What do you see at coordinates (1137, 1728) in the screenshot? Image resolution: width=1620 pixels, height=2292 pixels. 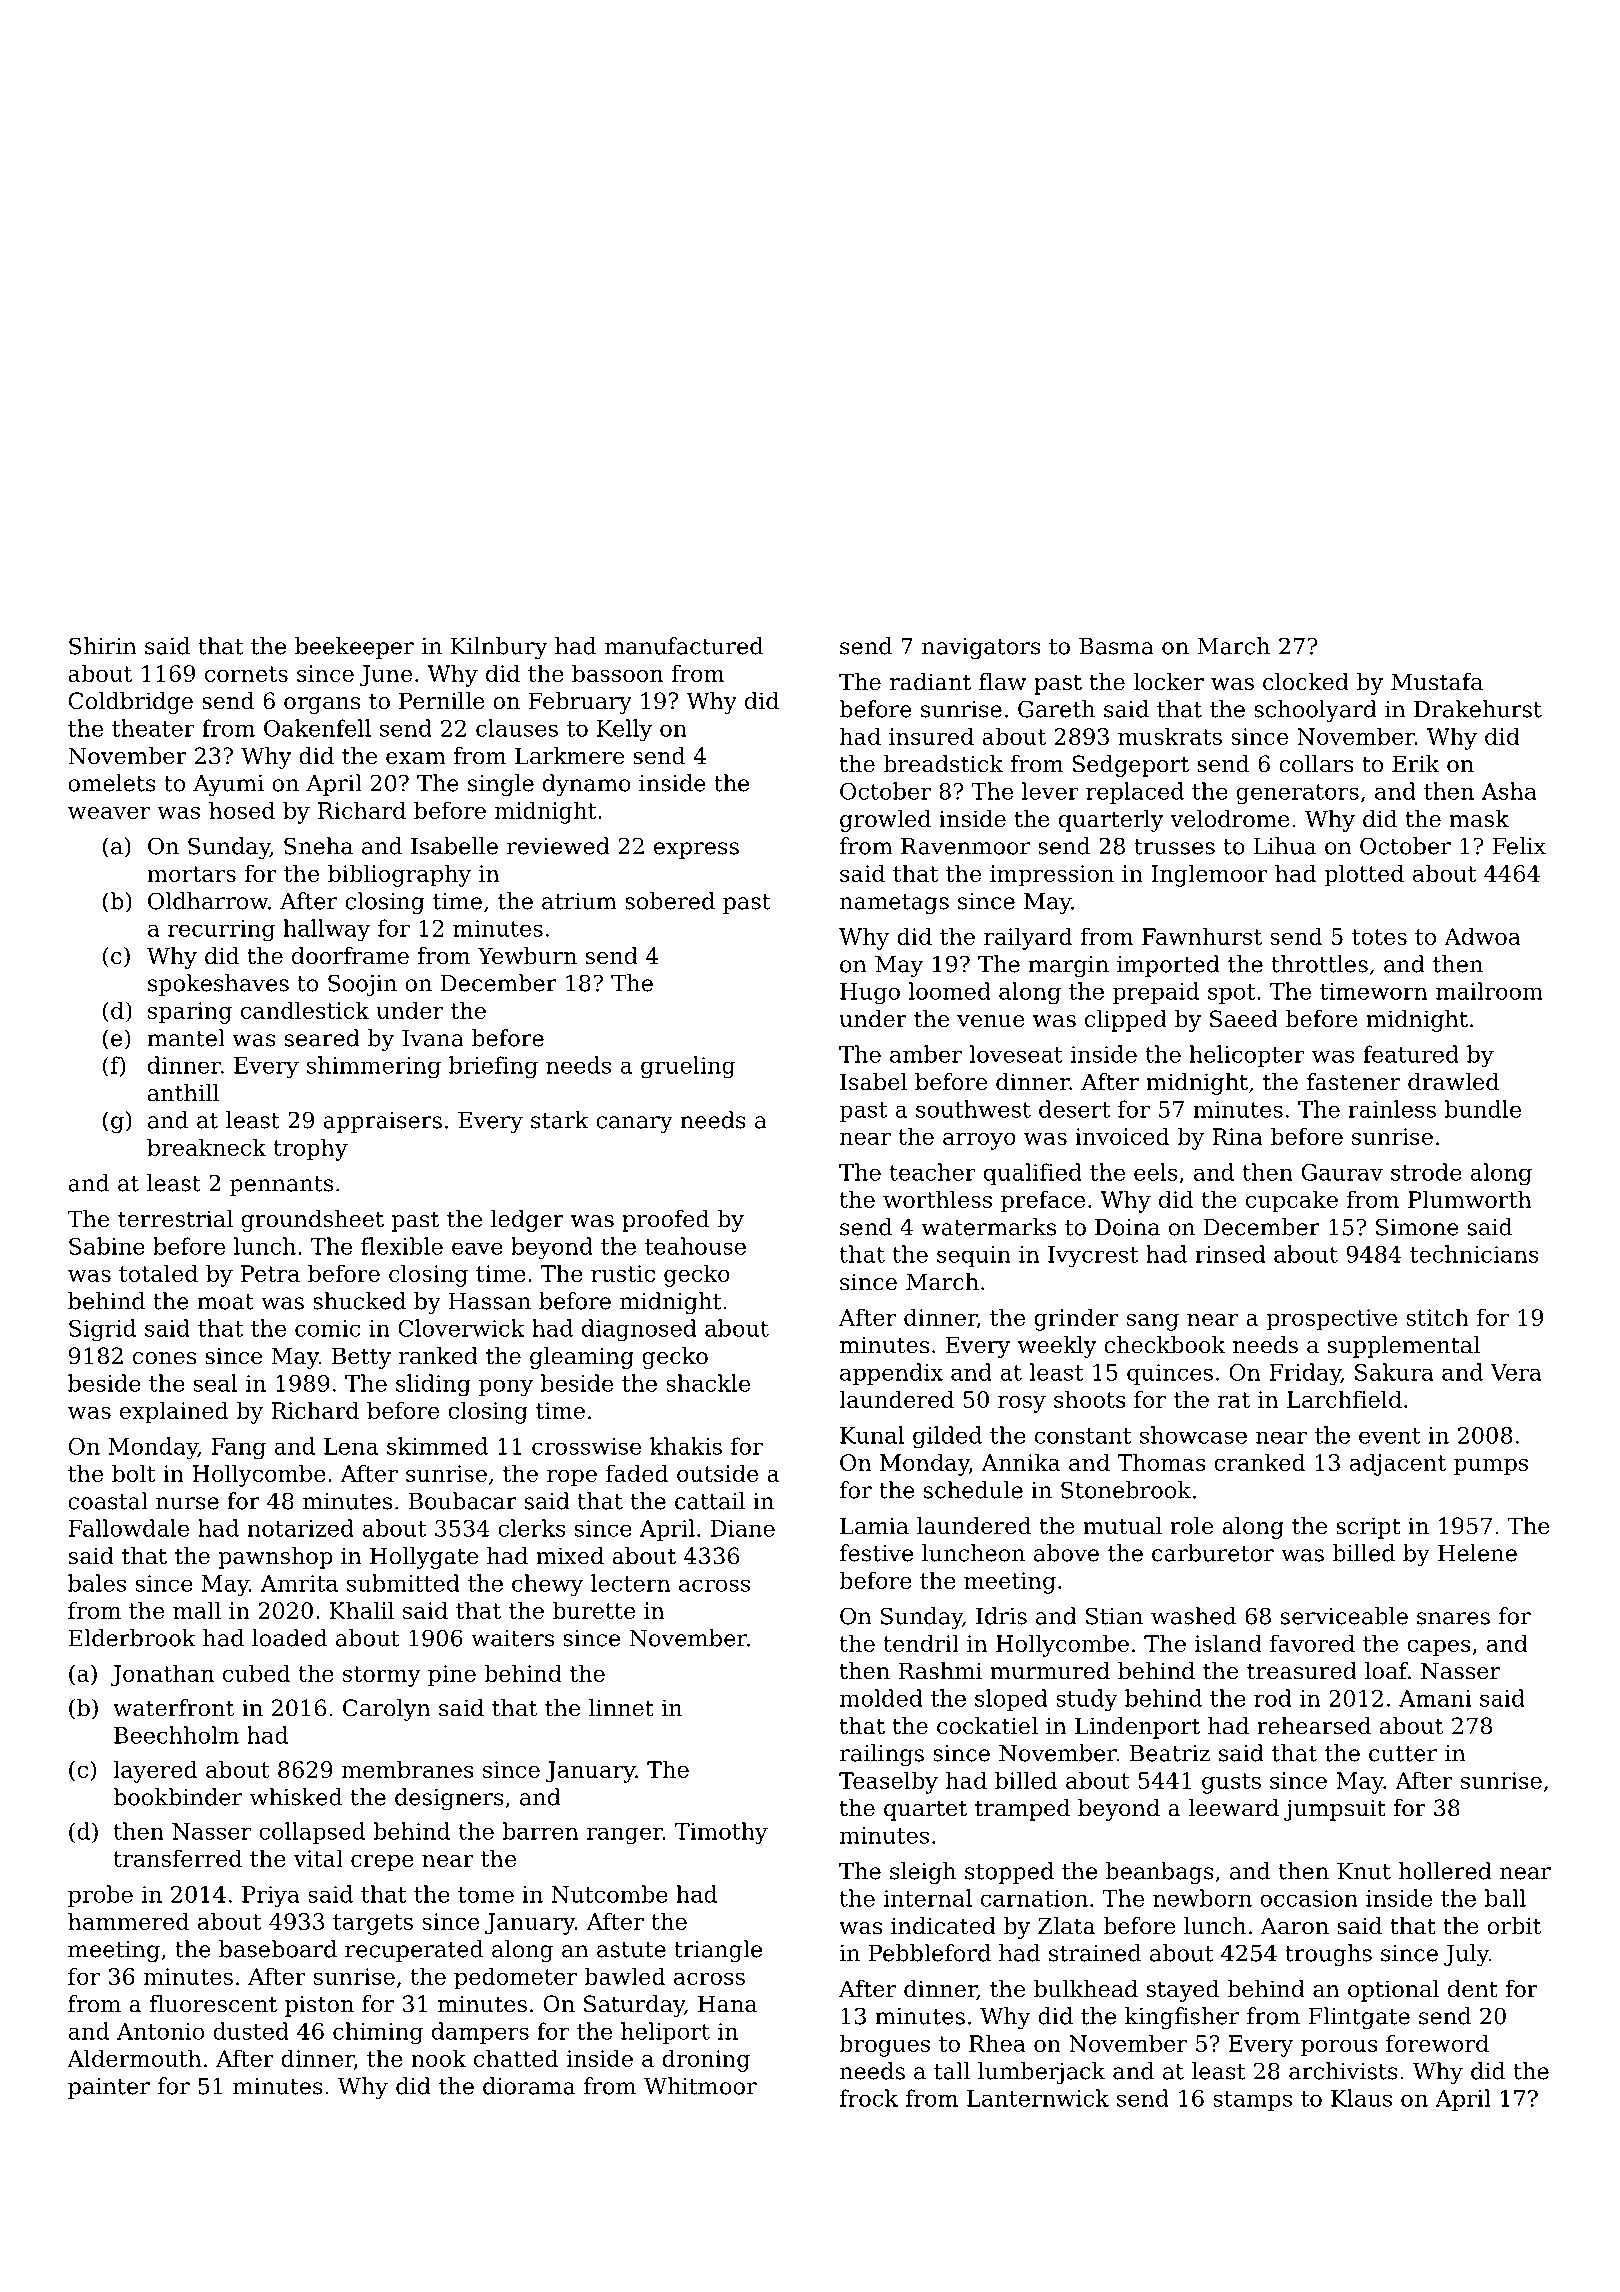 I see `Lindenport` at bounding box center [1137, 1728].
